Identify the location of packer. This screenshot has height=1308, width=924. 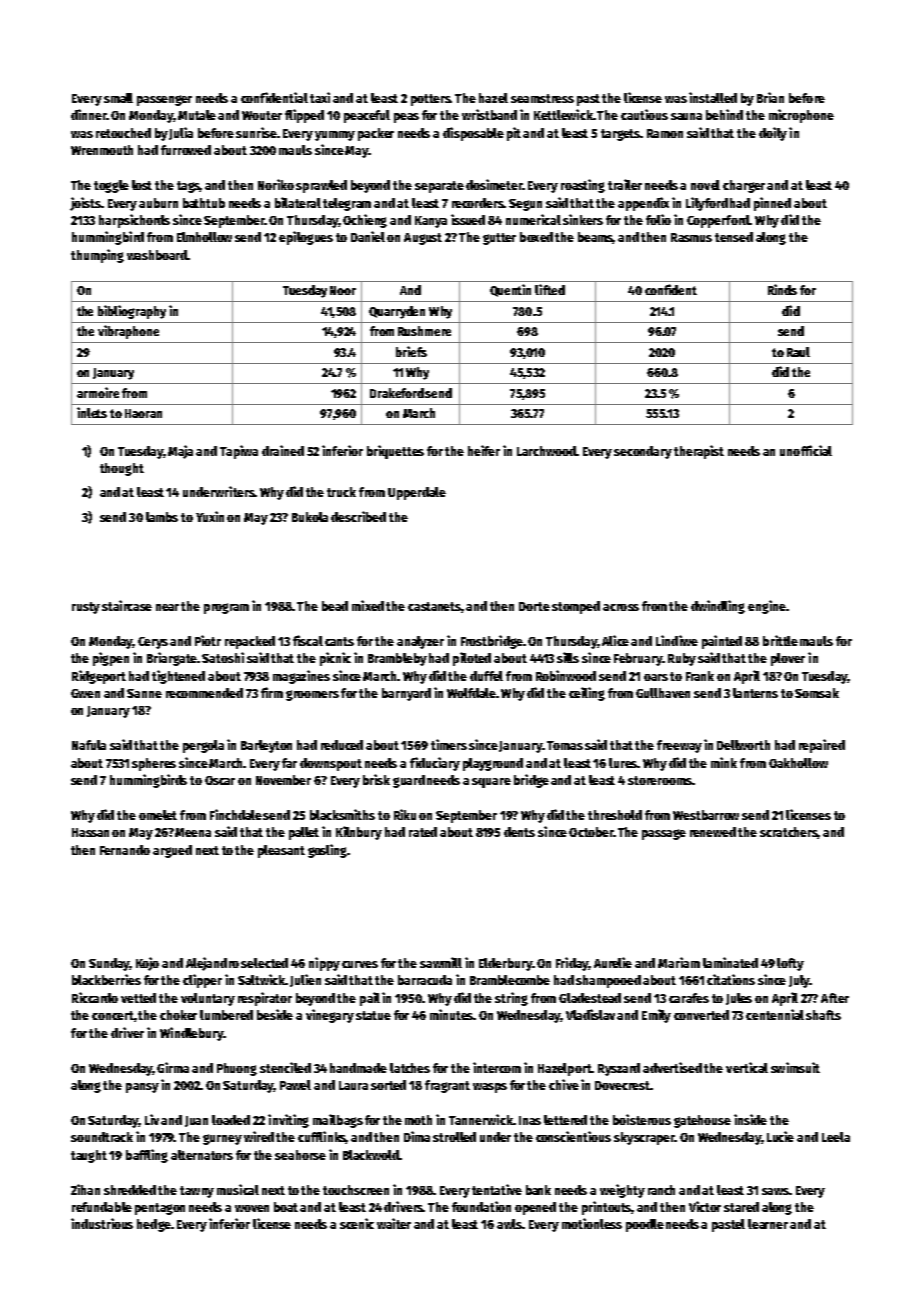
(376, 134).
